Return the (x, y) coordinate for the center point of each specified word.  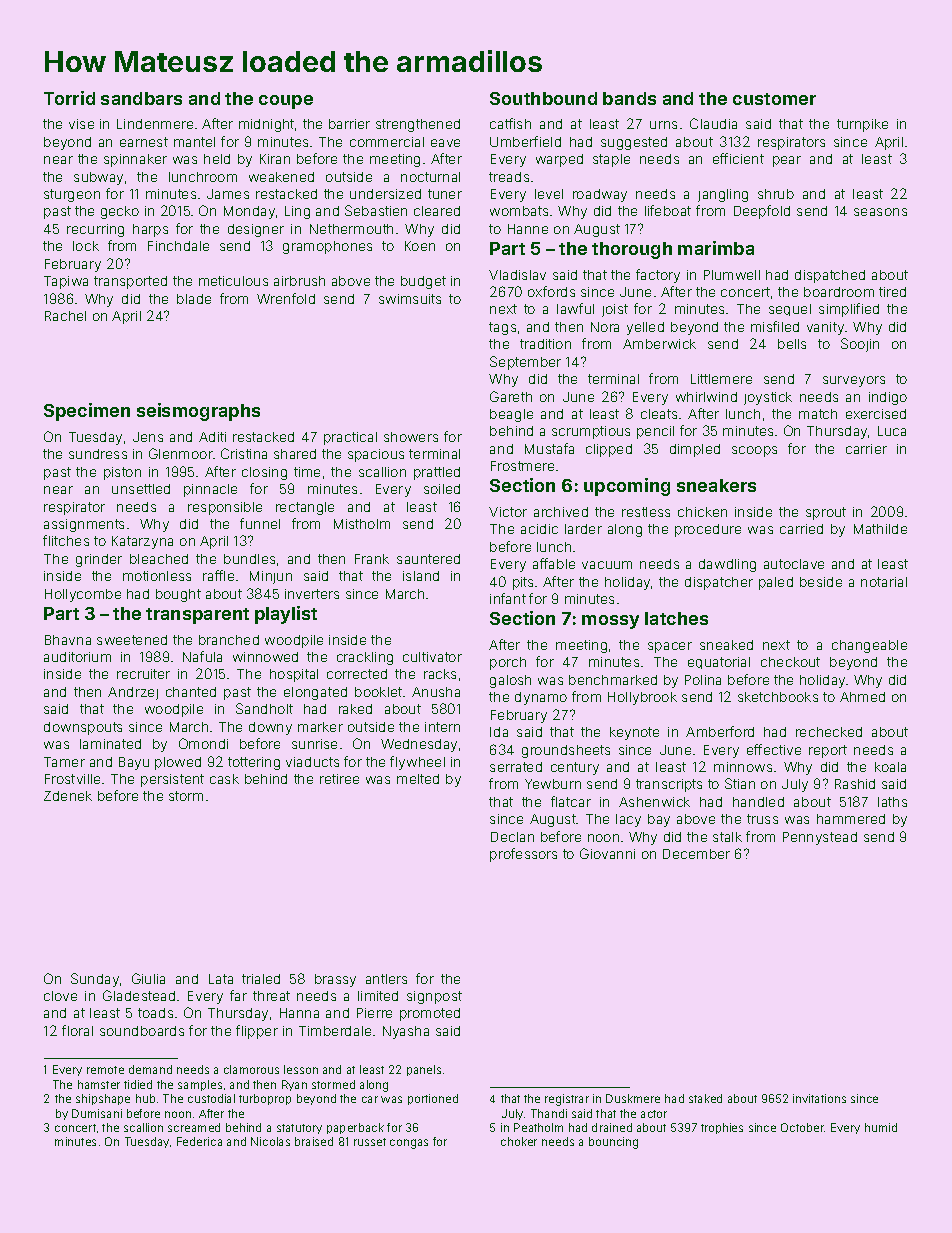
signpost (434, 997)
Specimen (87, 412)
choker (519, 1141)
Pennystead (820, 838)
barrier (349, 124)
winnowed (265, 657)
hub (145, 1098)
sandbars (141, 98)
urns (663, 125)
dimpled (695, 450)
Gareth (511, 396)
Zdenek (68, 796)
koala (890, 767)
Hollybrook (642, 698)
